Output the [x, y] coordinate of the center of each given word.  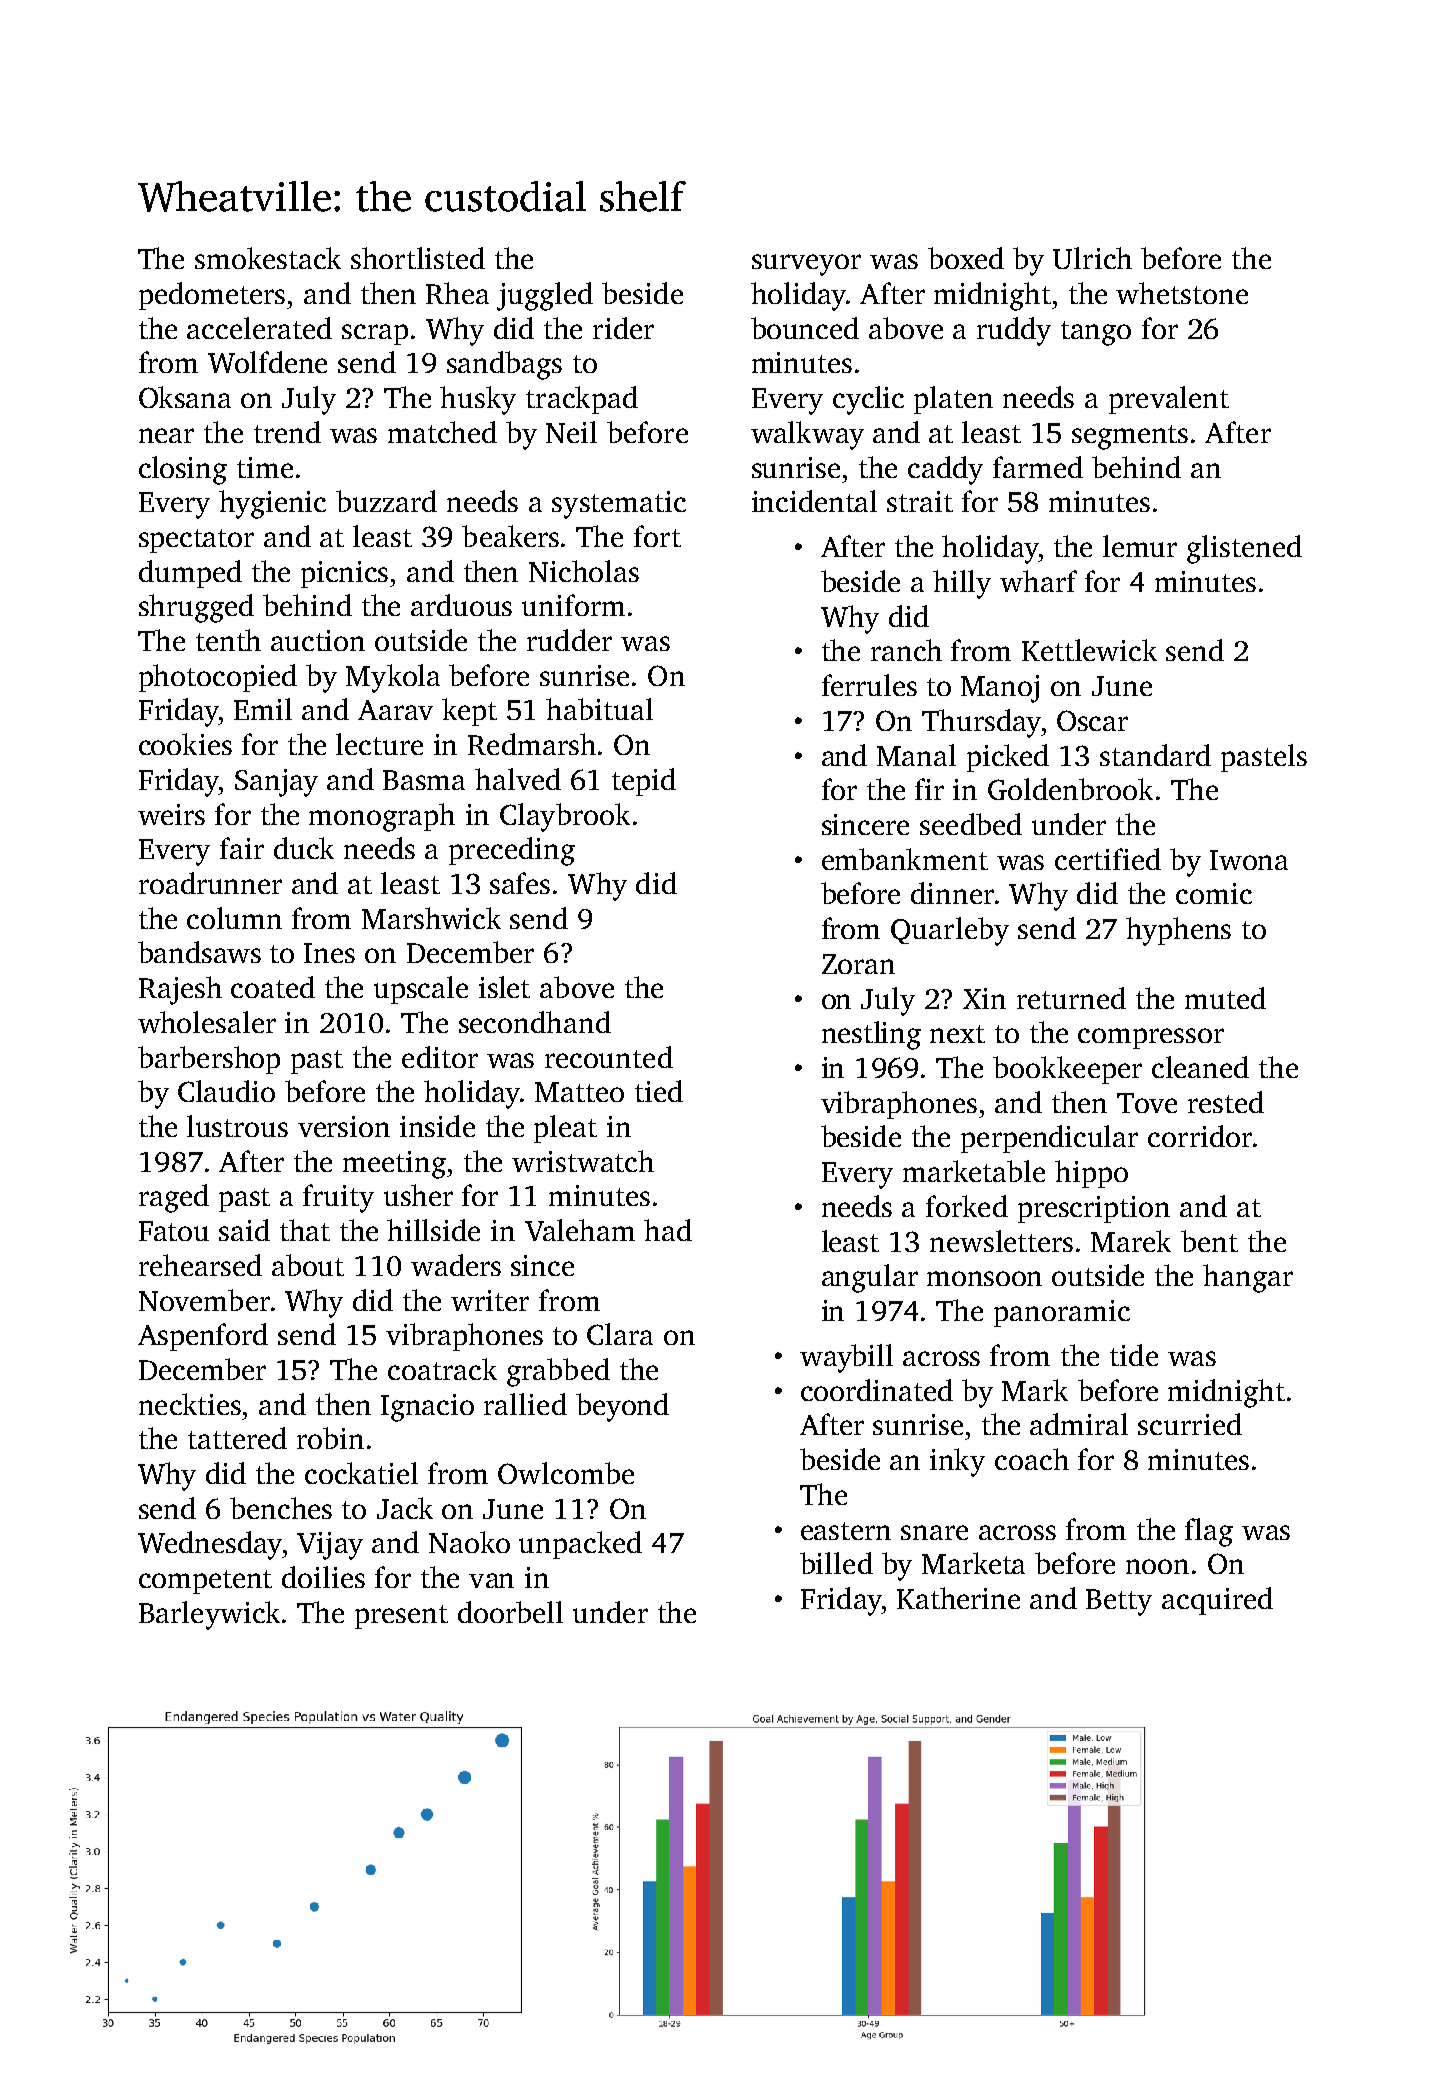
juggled [545, 296]
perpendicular [1049, 1139]
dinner [952, 893]
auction [318, 640]
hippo [1091, 1174]
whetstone [1182, 293]
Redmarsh [532, 744]
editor [440, 1057]
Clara [620, 1334]
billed [836, 1563]
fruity [338, 1198]
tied [659, 1091]
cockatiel [361, 1473]
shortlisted [418, 258]
